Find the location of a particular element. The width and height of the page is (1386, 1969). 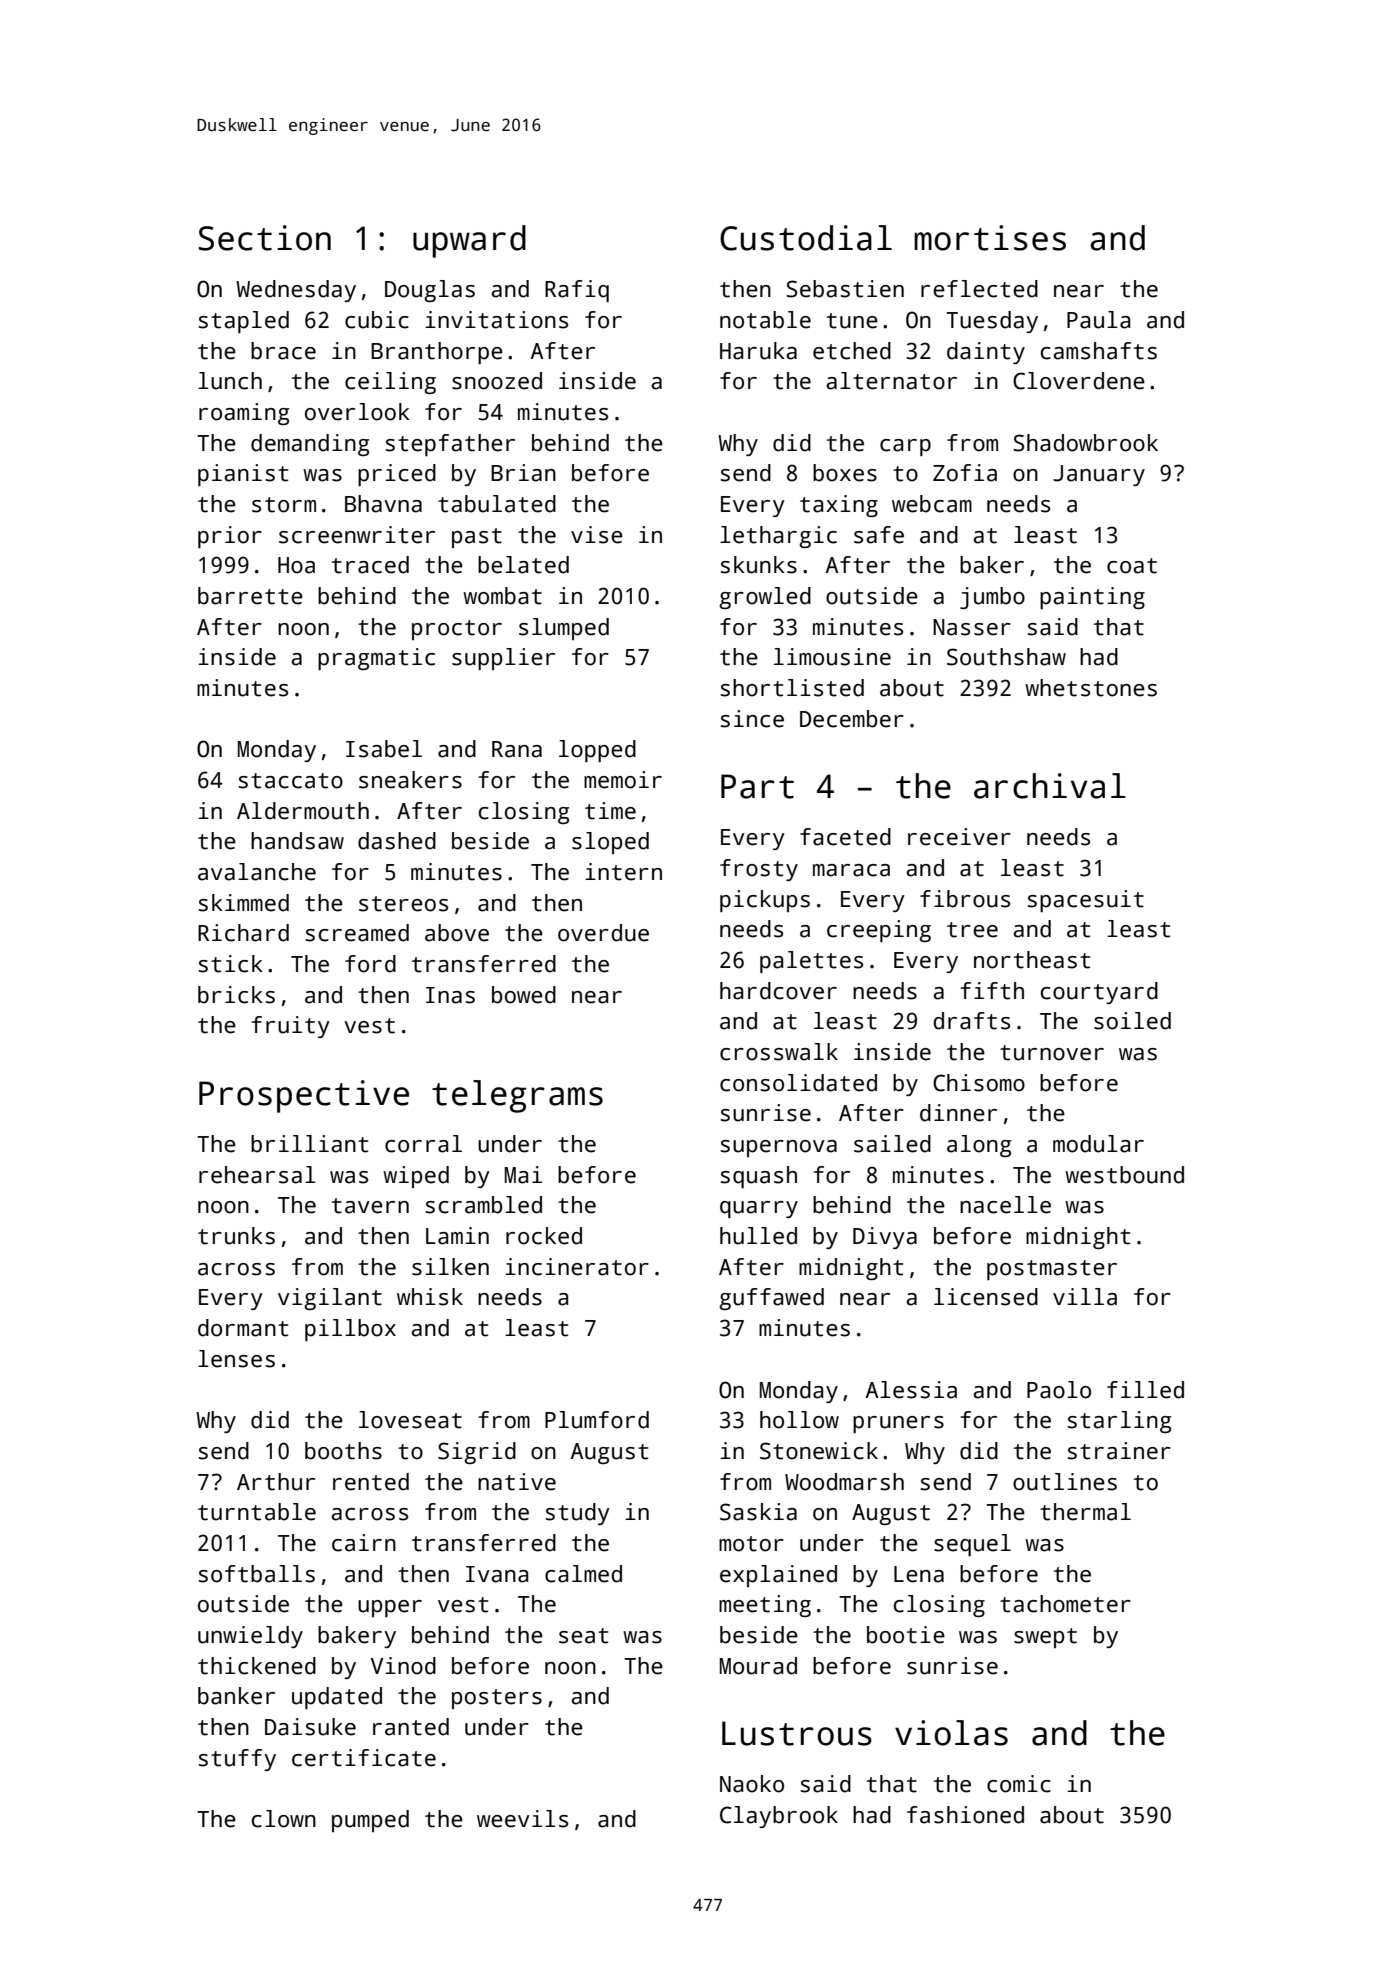

handsaw is located at coordinates (297, 841).
